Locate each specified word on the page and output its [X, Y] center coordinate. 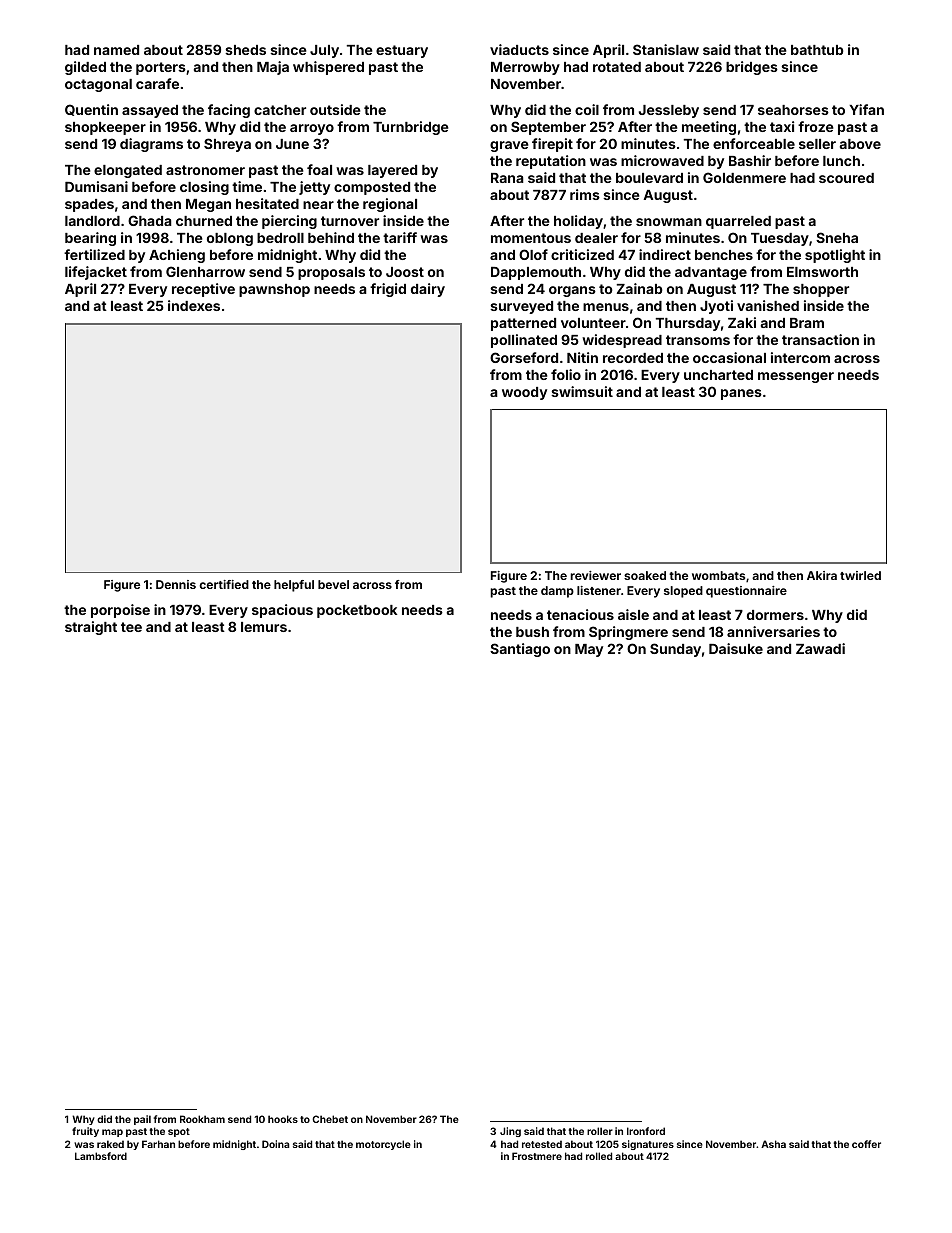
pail [142, 1120]
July [324, 51]
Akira [822, 575]
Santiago [520, 650]
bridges [752, 68]
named [116, 50]
